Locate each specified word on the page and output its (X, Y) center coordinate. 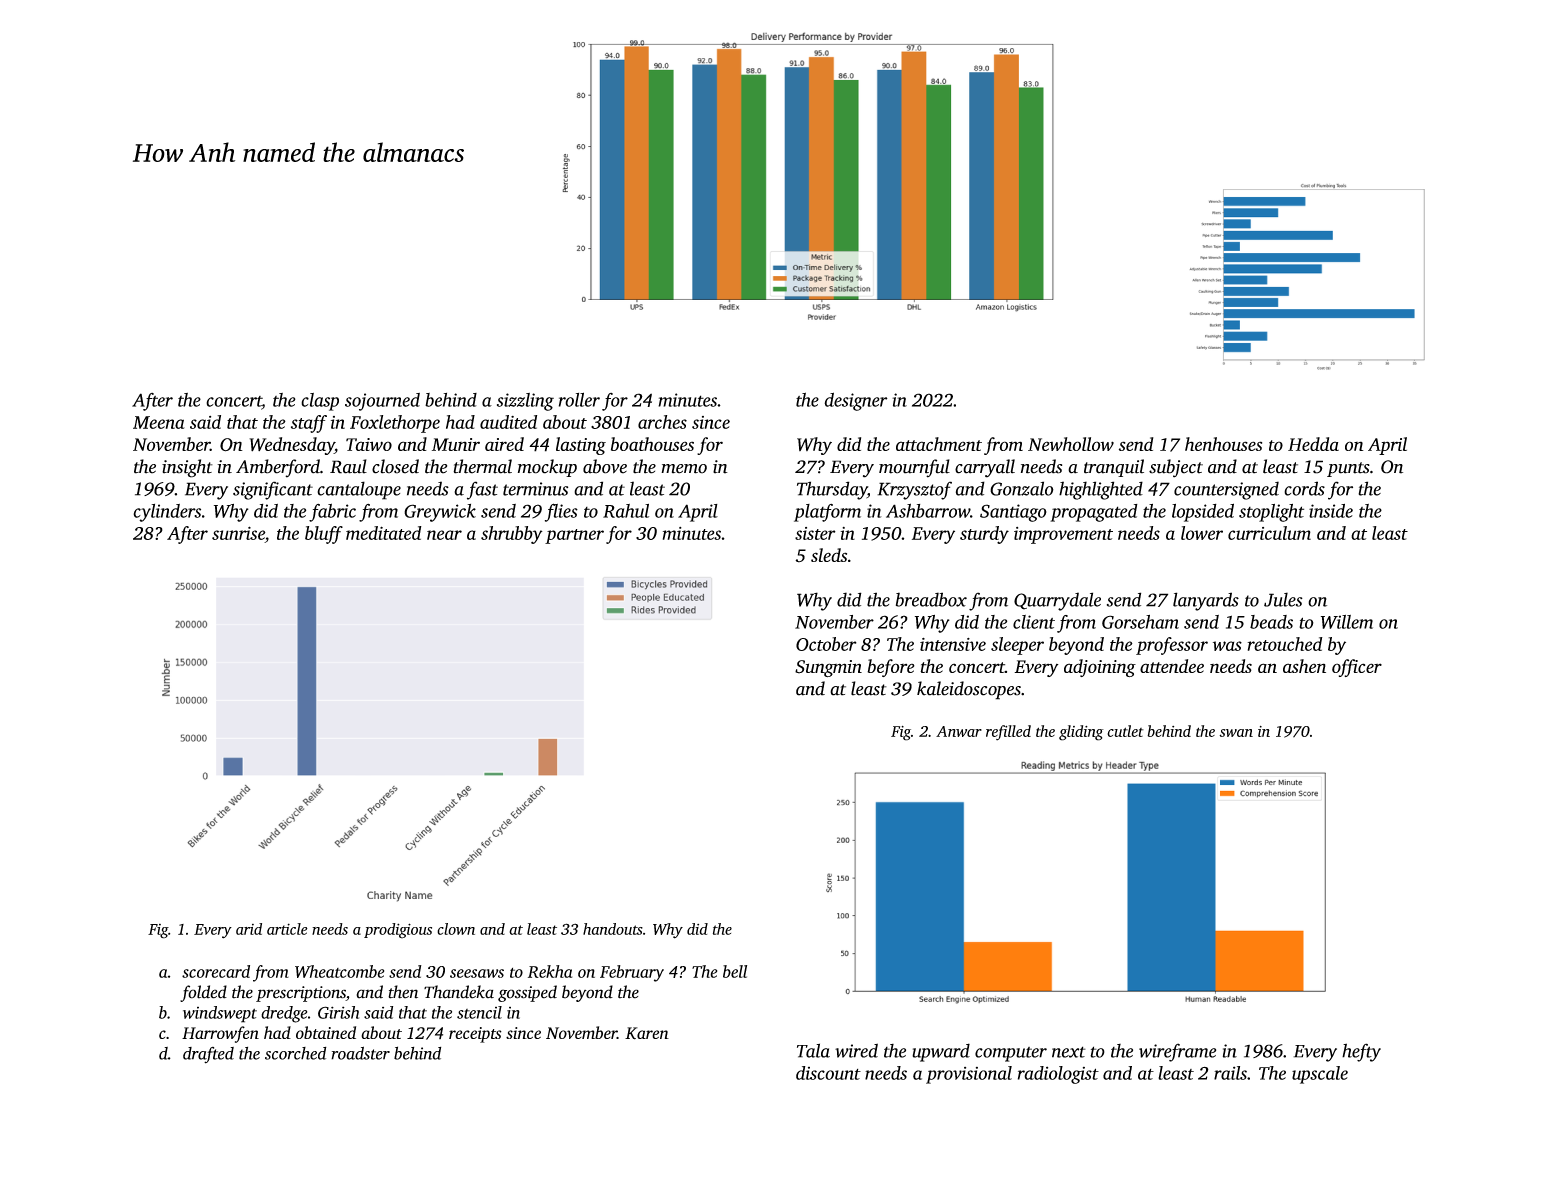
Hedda (1313, 444)
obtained (326, 1032)
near (444, 535)
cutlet (1125, 731)
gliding (1081, 733)
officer (1357, 668)
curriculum (1269, 533)
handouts (613, 929)
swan (1236, 733)
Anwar (959, 731)
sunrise (238, 533)
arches (662, 422)
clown (456, 929)
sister (815, 533)
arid (249, 929)
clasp (320, 402)
